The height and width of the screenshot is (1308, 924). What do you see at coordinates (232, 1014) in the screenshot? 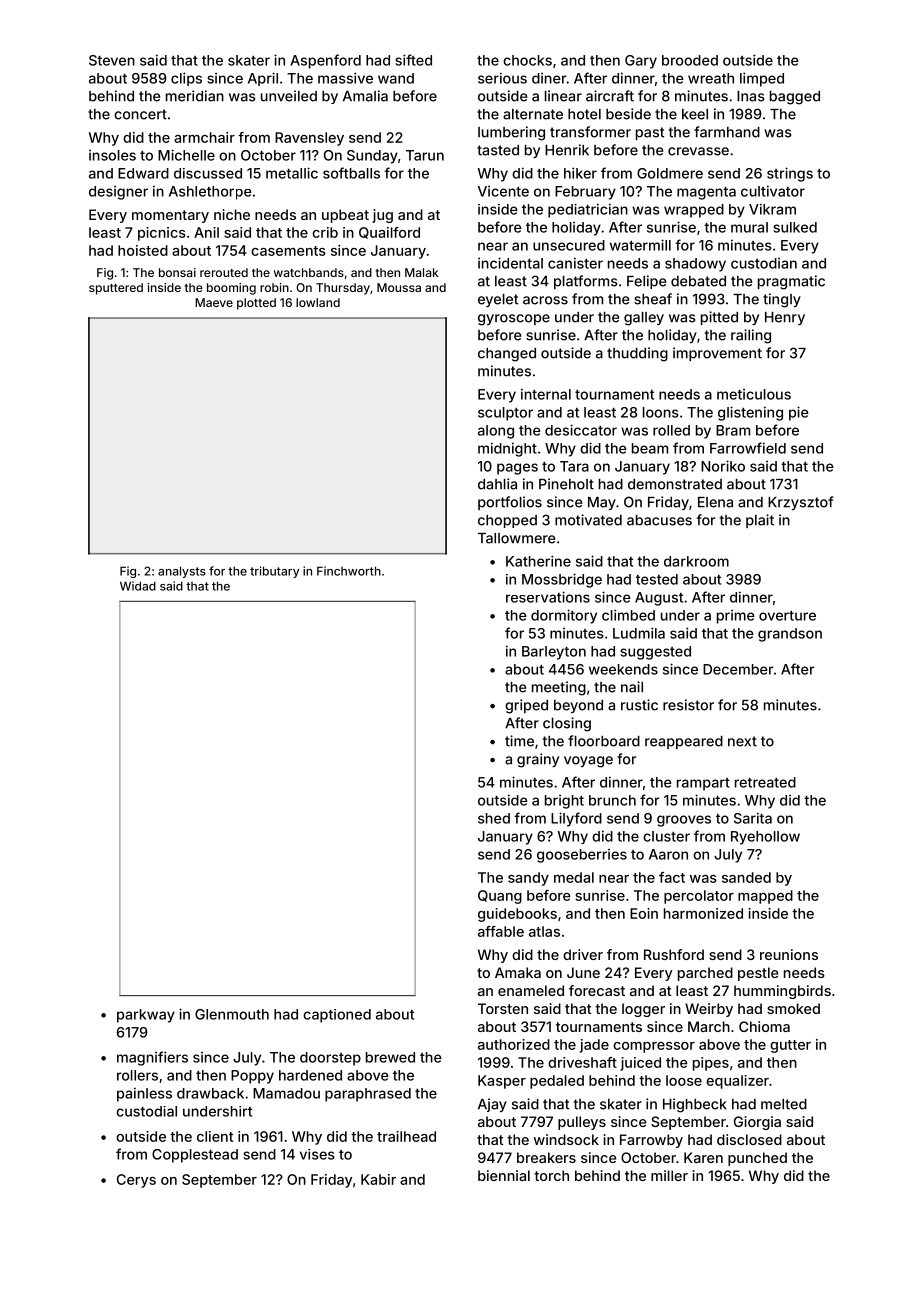
I see `Glenmouth` at bounding box center [232, 1014].
